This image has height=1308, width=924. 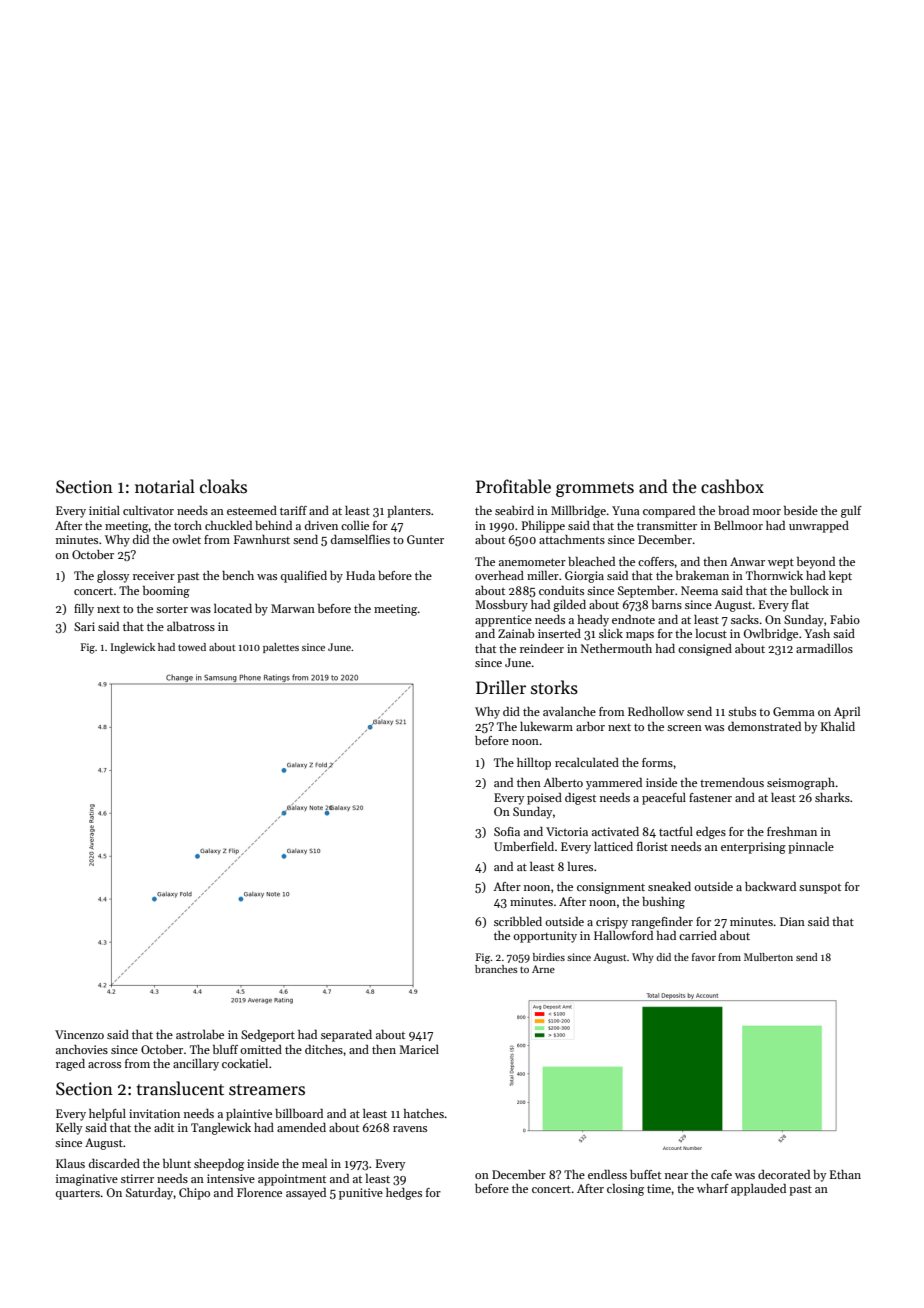 What do you see at coordinates (595, 489) in the image?
I see `grommets` at bounding box center [595, 489].
